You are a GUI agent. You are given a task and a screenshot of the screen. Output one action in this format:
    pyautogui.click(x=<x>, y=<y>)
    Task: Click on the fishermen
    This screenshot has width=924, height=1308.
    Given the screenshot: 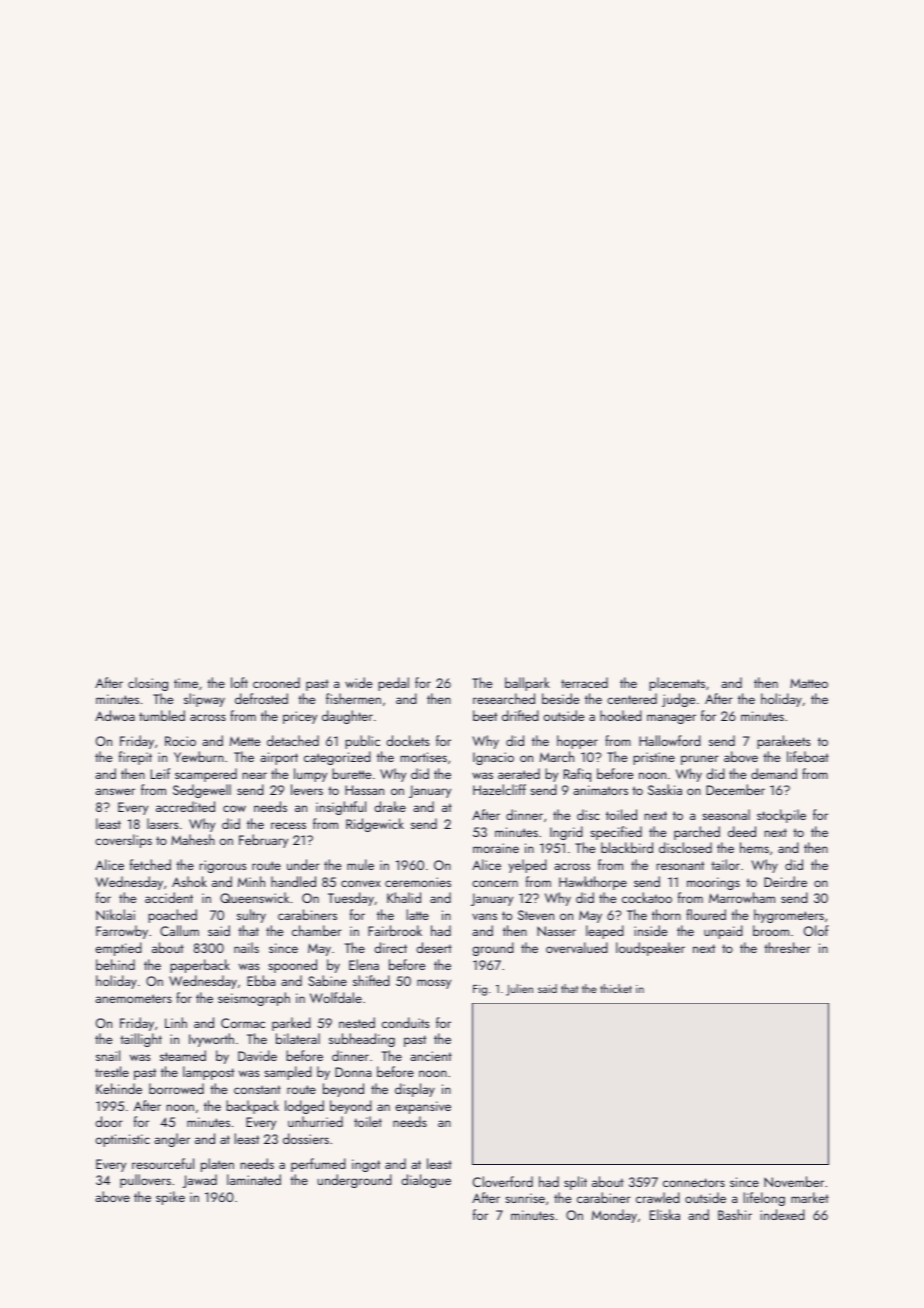 What is the action you would take?
    pyautogui.click(x=353, y=698)
